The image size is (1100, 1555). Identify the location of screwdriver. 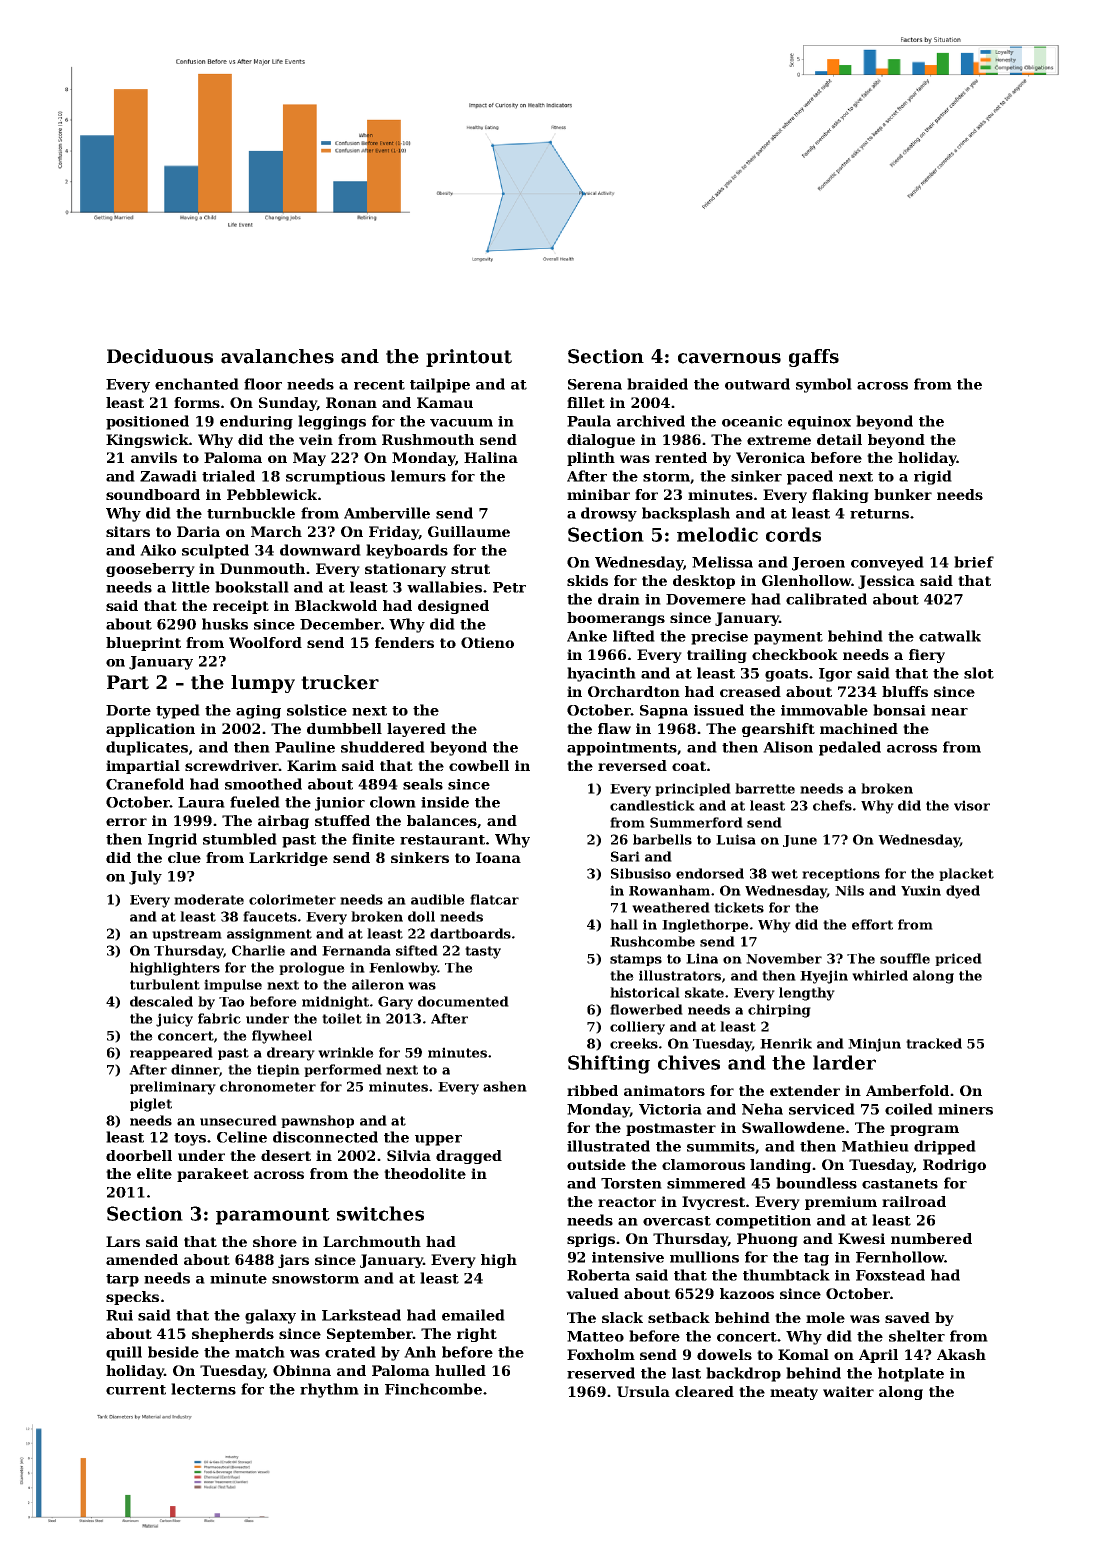
(232, 765).
